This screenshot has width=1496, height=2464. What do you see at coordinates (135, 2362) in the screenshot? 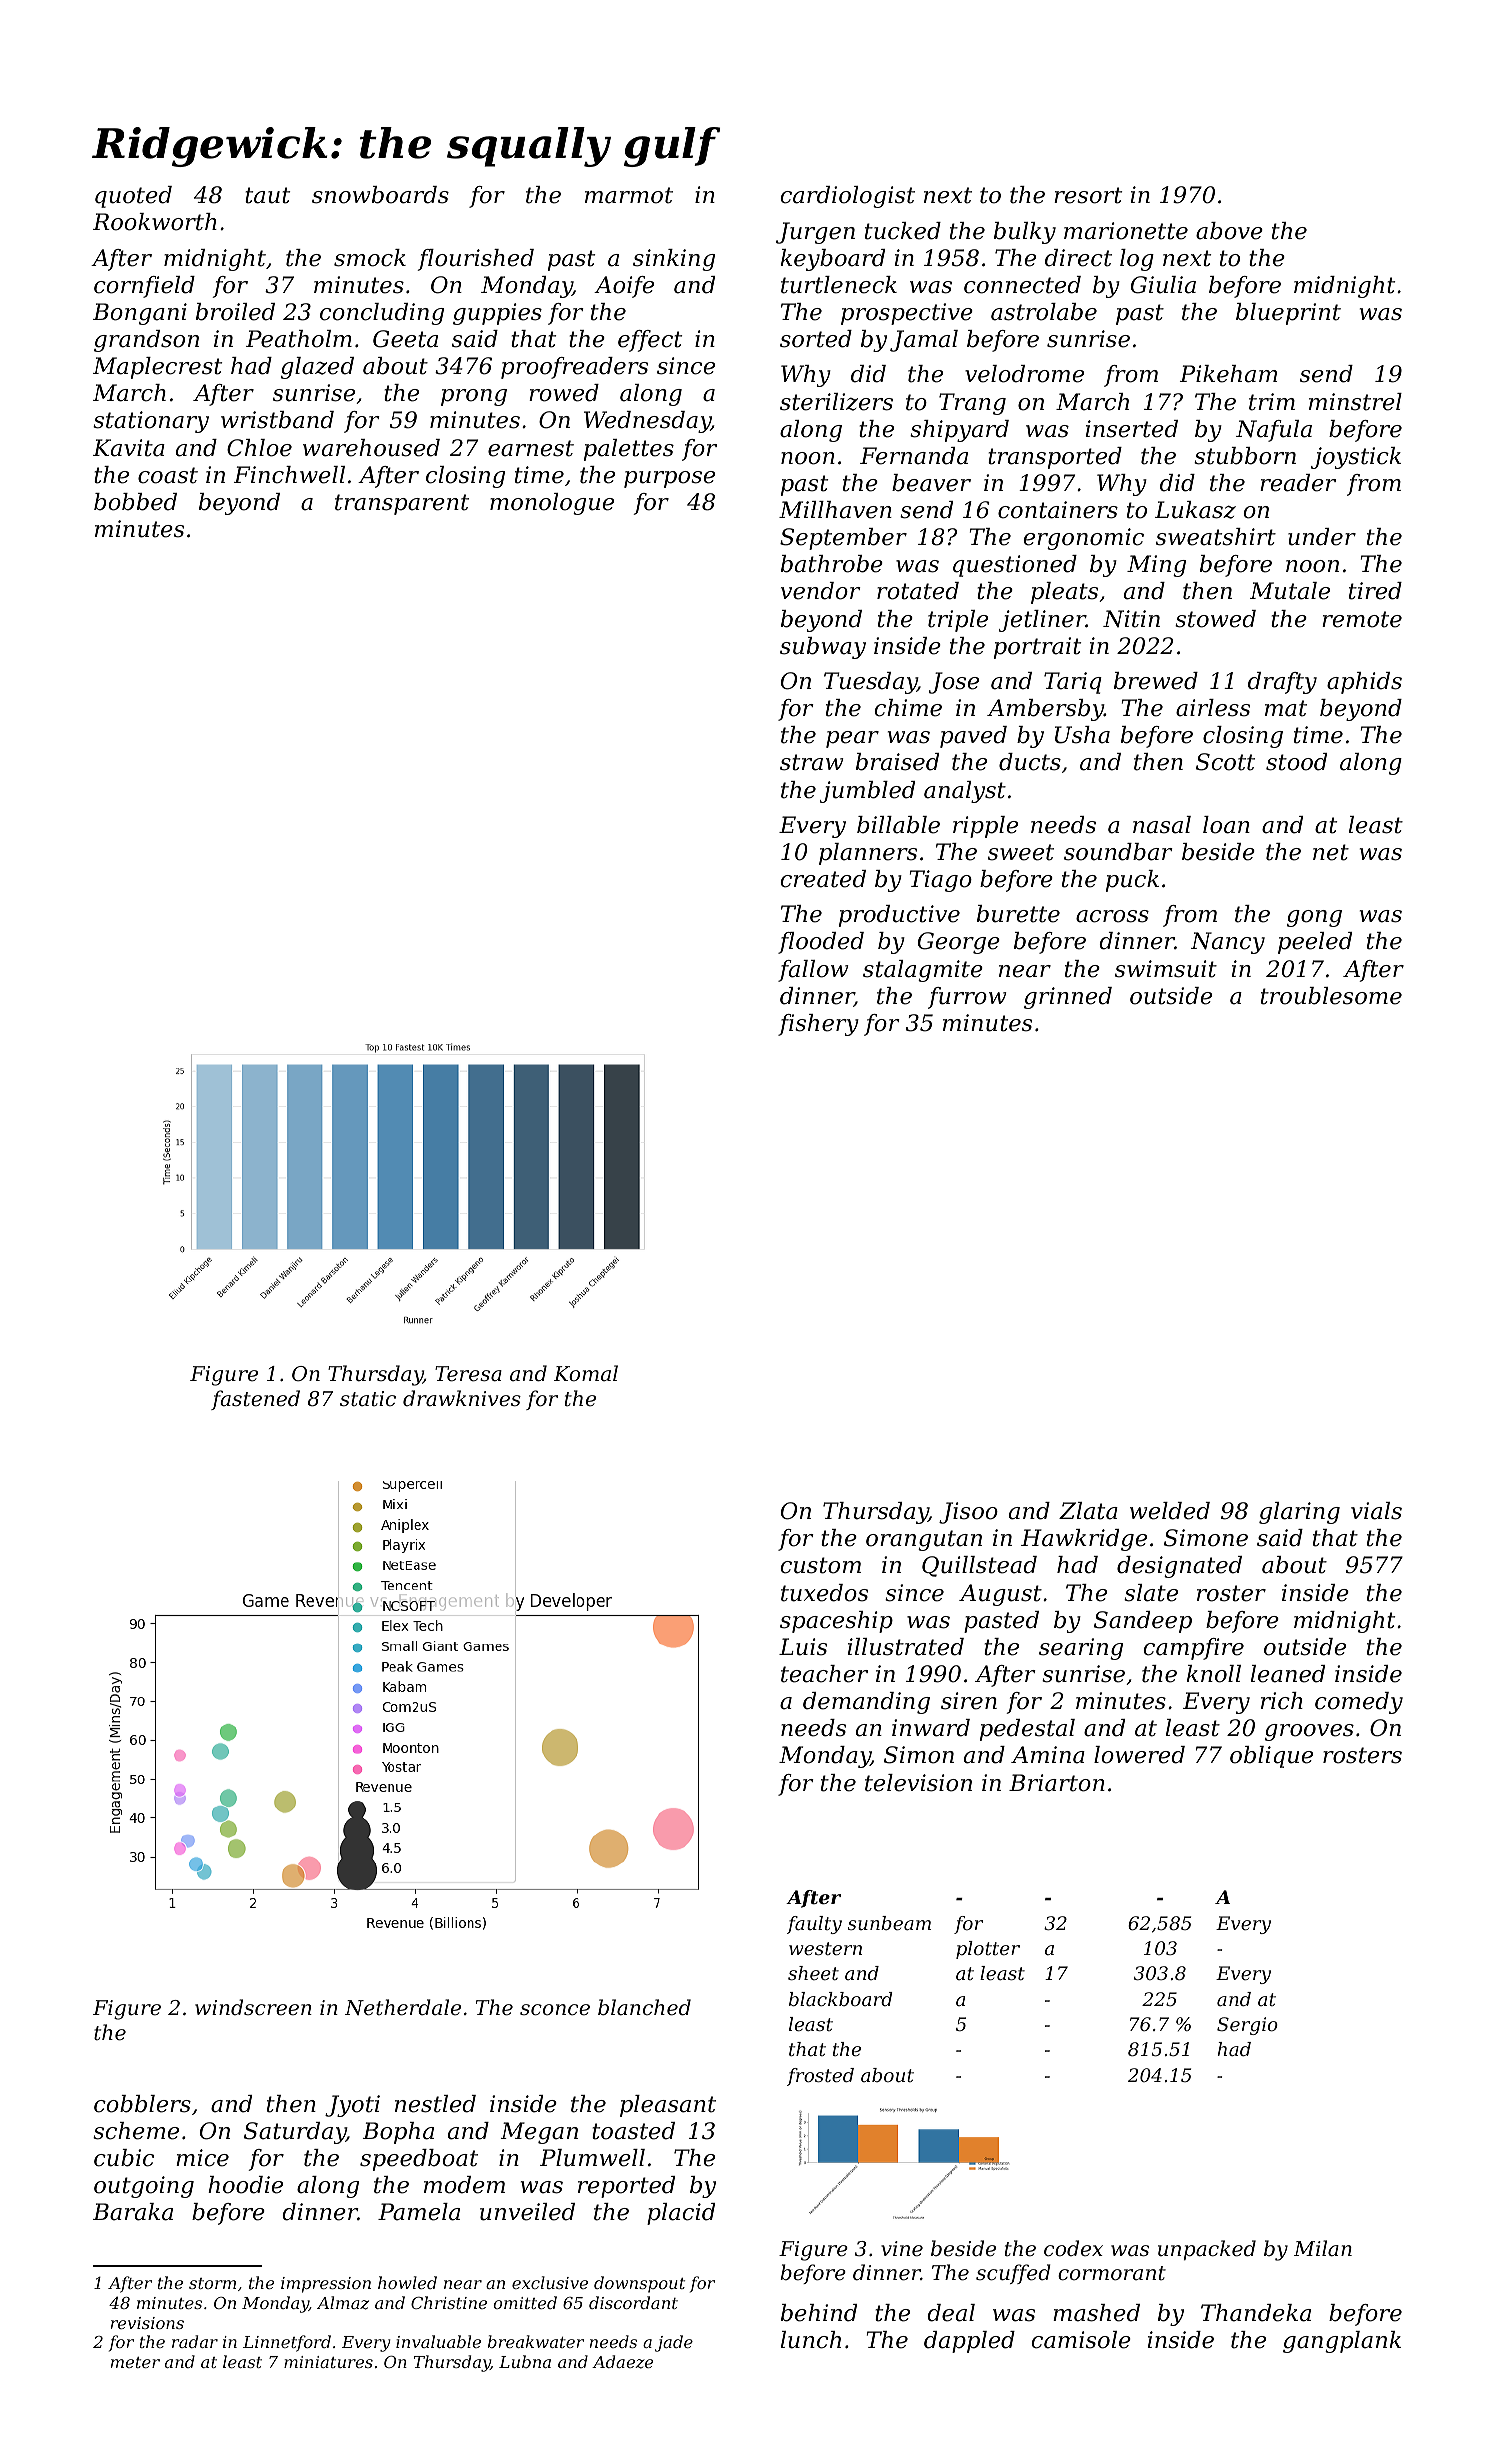
I see `meter` at bounding box center [135, 2362].
